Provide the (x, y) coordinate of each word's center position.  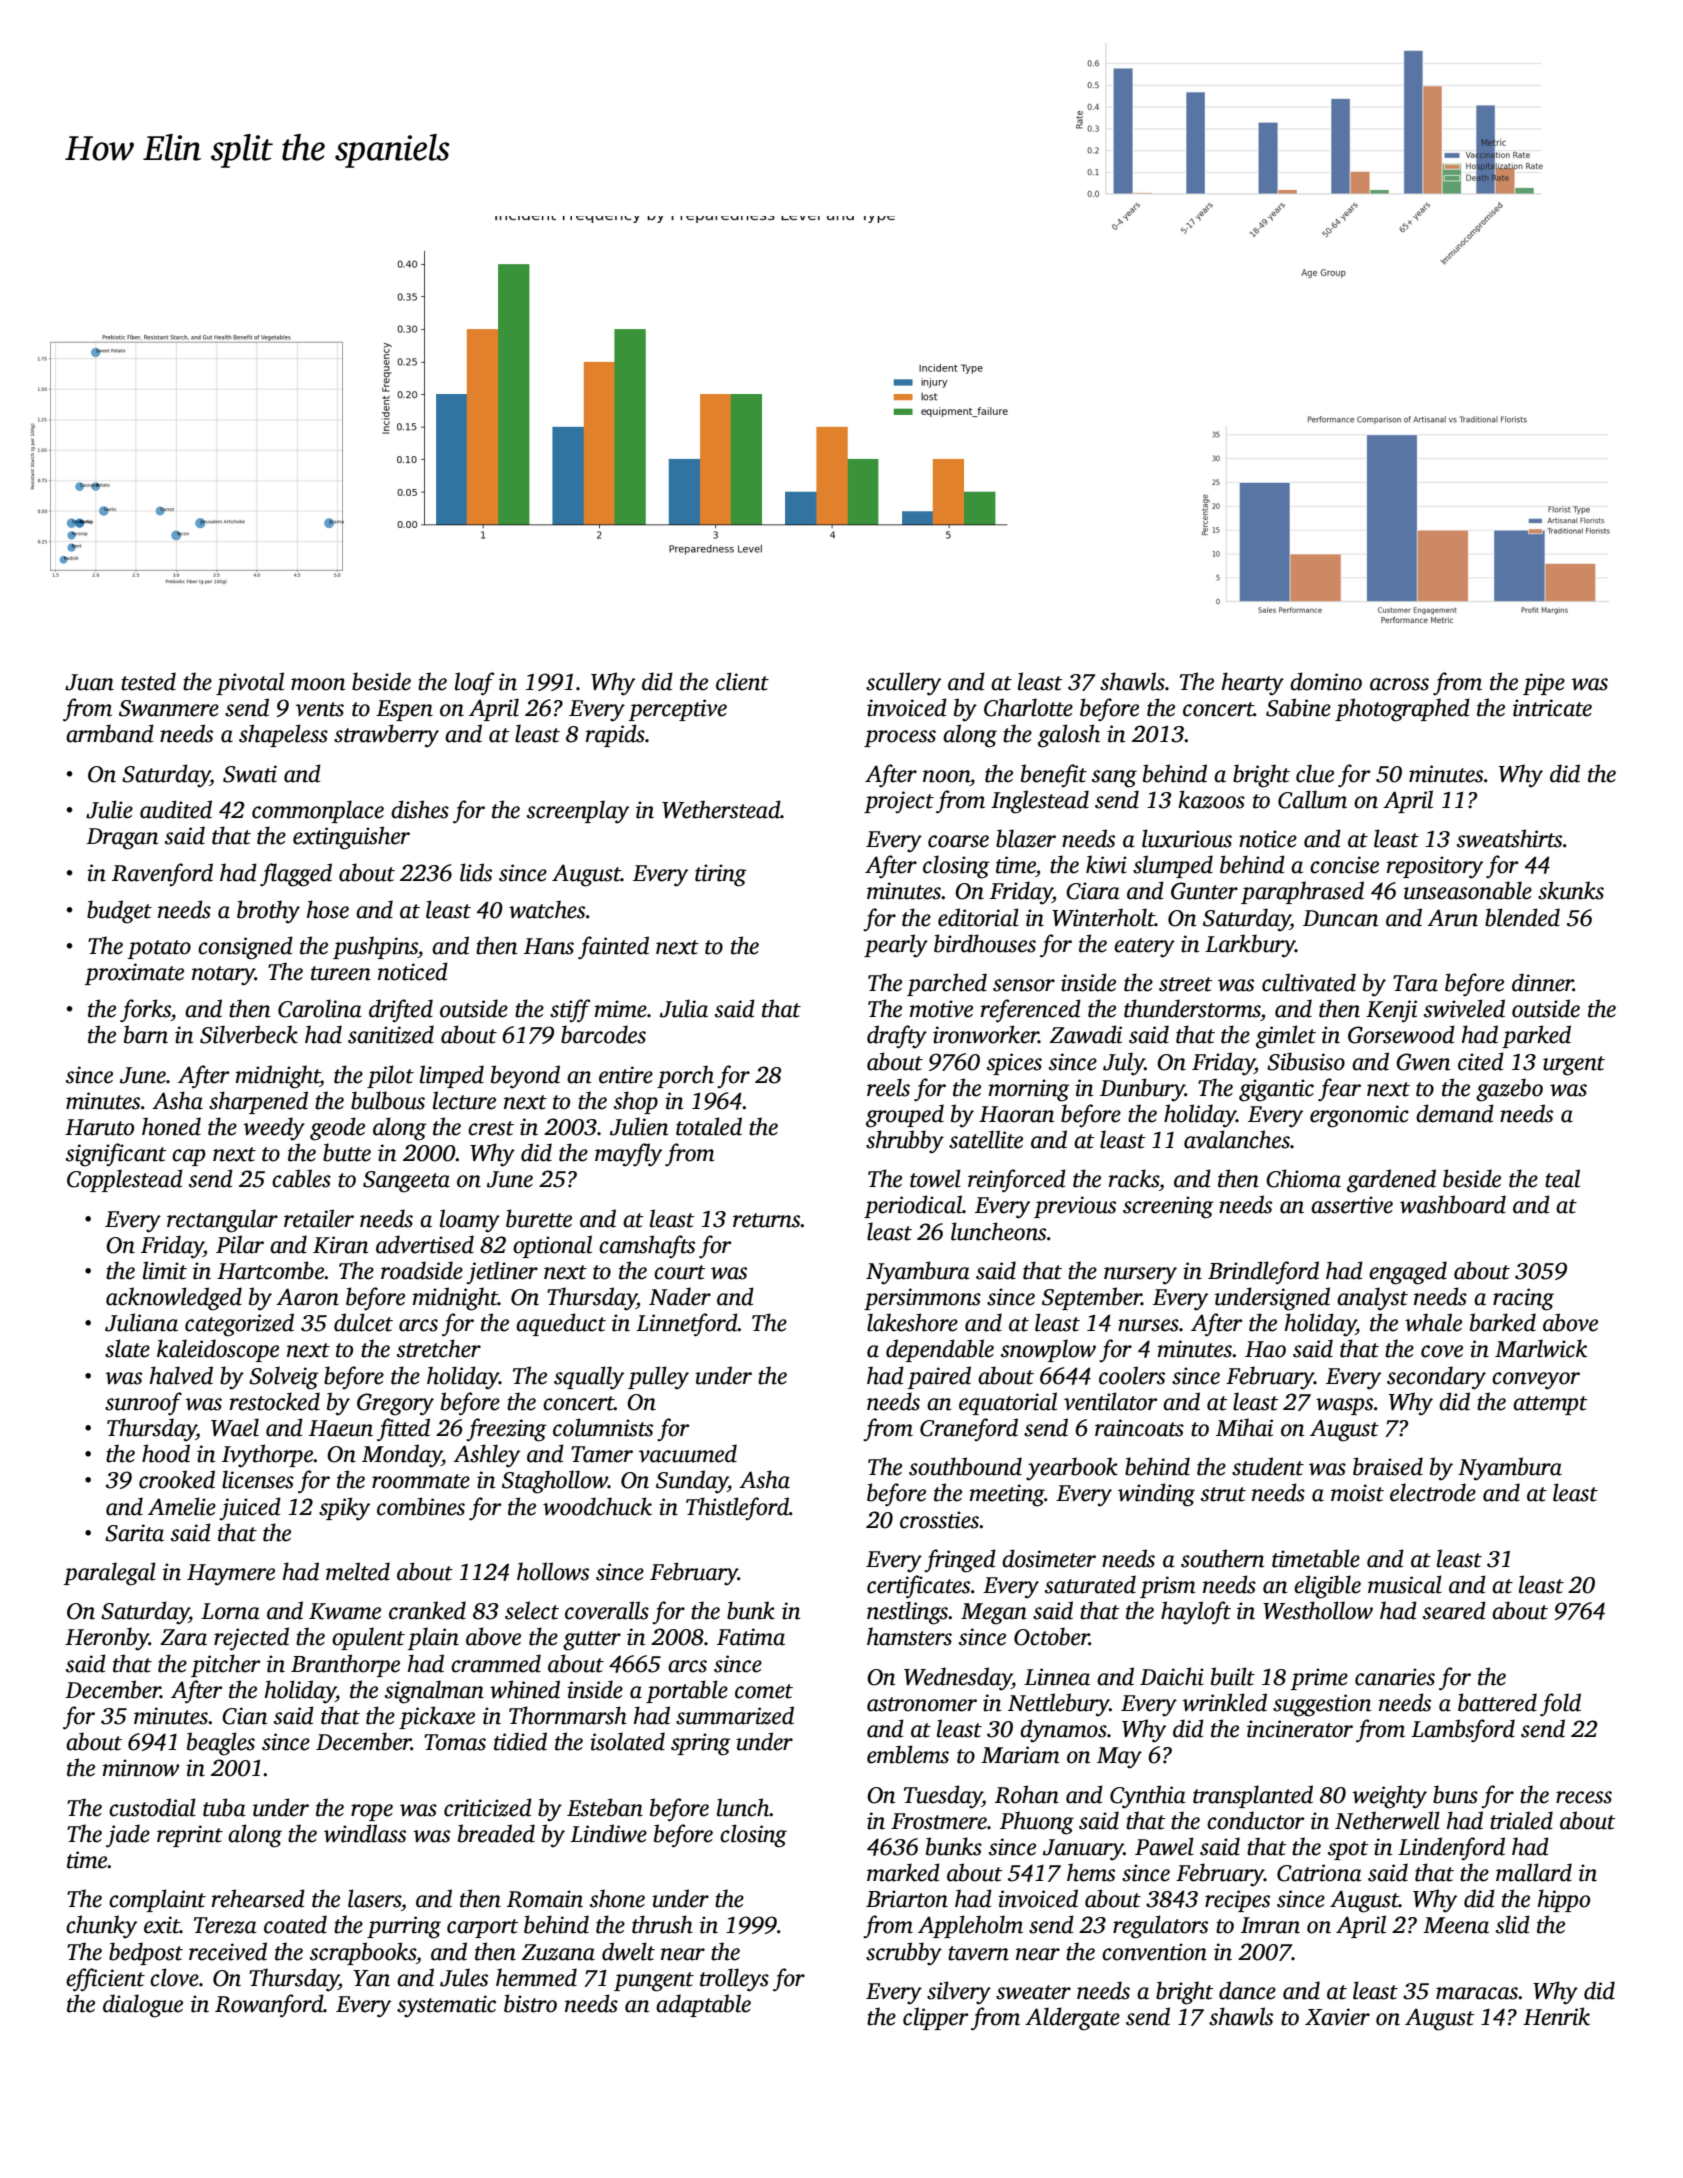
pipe (1544, 684)
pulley (658, 1378)
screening (1168, 1207)
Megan (994, 1614)
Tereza (225, 1925)
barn (146, 1034)
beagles (221, 1744)
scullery (903, 684)
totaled (709, 1126)
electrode (1433, 1492)
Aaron (307, 1297)
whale (1433, 1322)
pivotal (250, 683)
